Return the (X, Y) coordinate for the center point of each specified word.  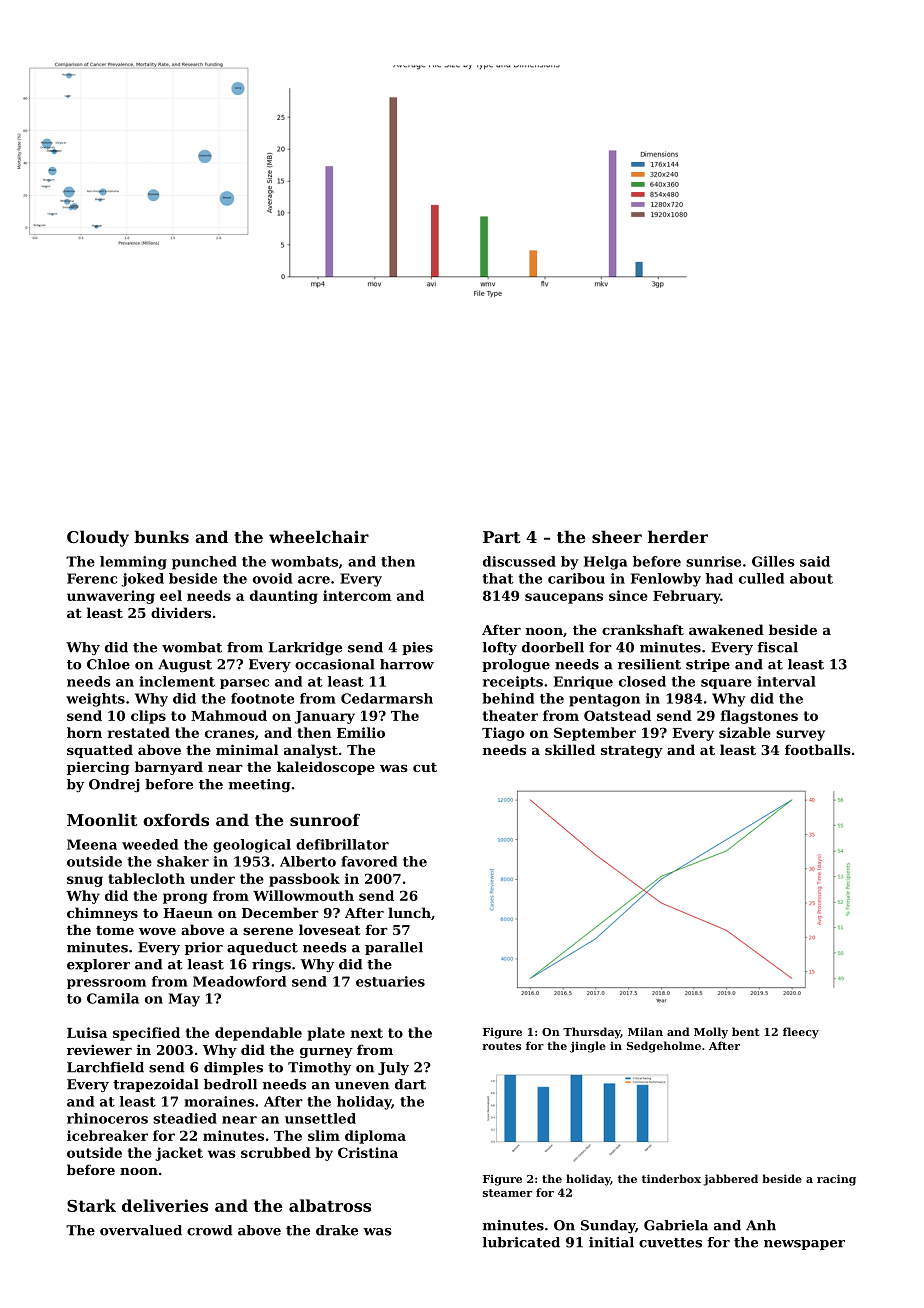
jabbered (730, 1180)
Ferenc (92, 578)
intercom (357, 595)
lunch (409, 912)
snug (85, 881)
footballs (818, 749)
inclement (177, 681)
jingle (588, 1047)
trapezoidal (156, 1085)
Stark (91, 1205)
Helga (605, 563)
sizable (745, 732)
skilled (570, 749)
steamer (507, 1193)
